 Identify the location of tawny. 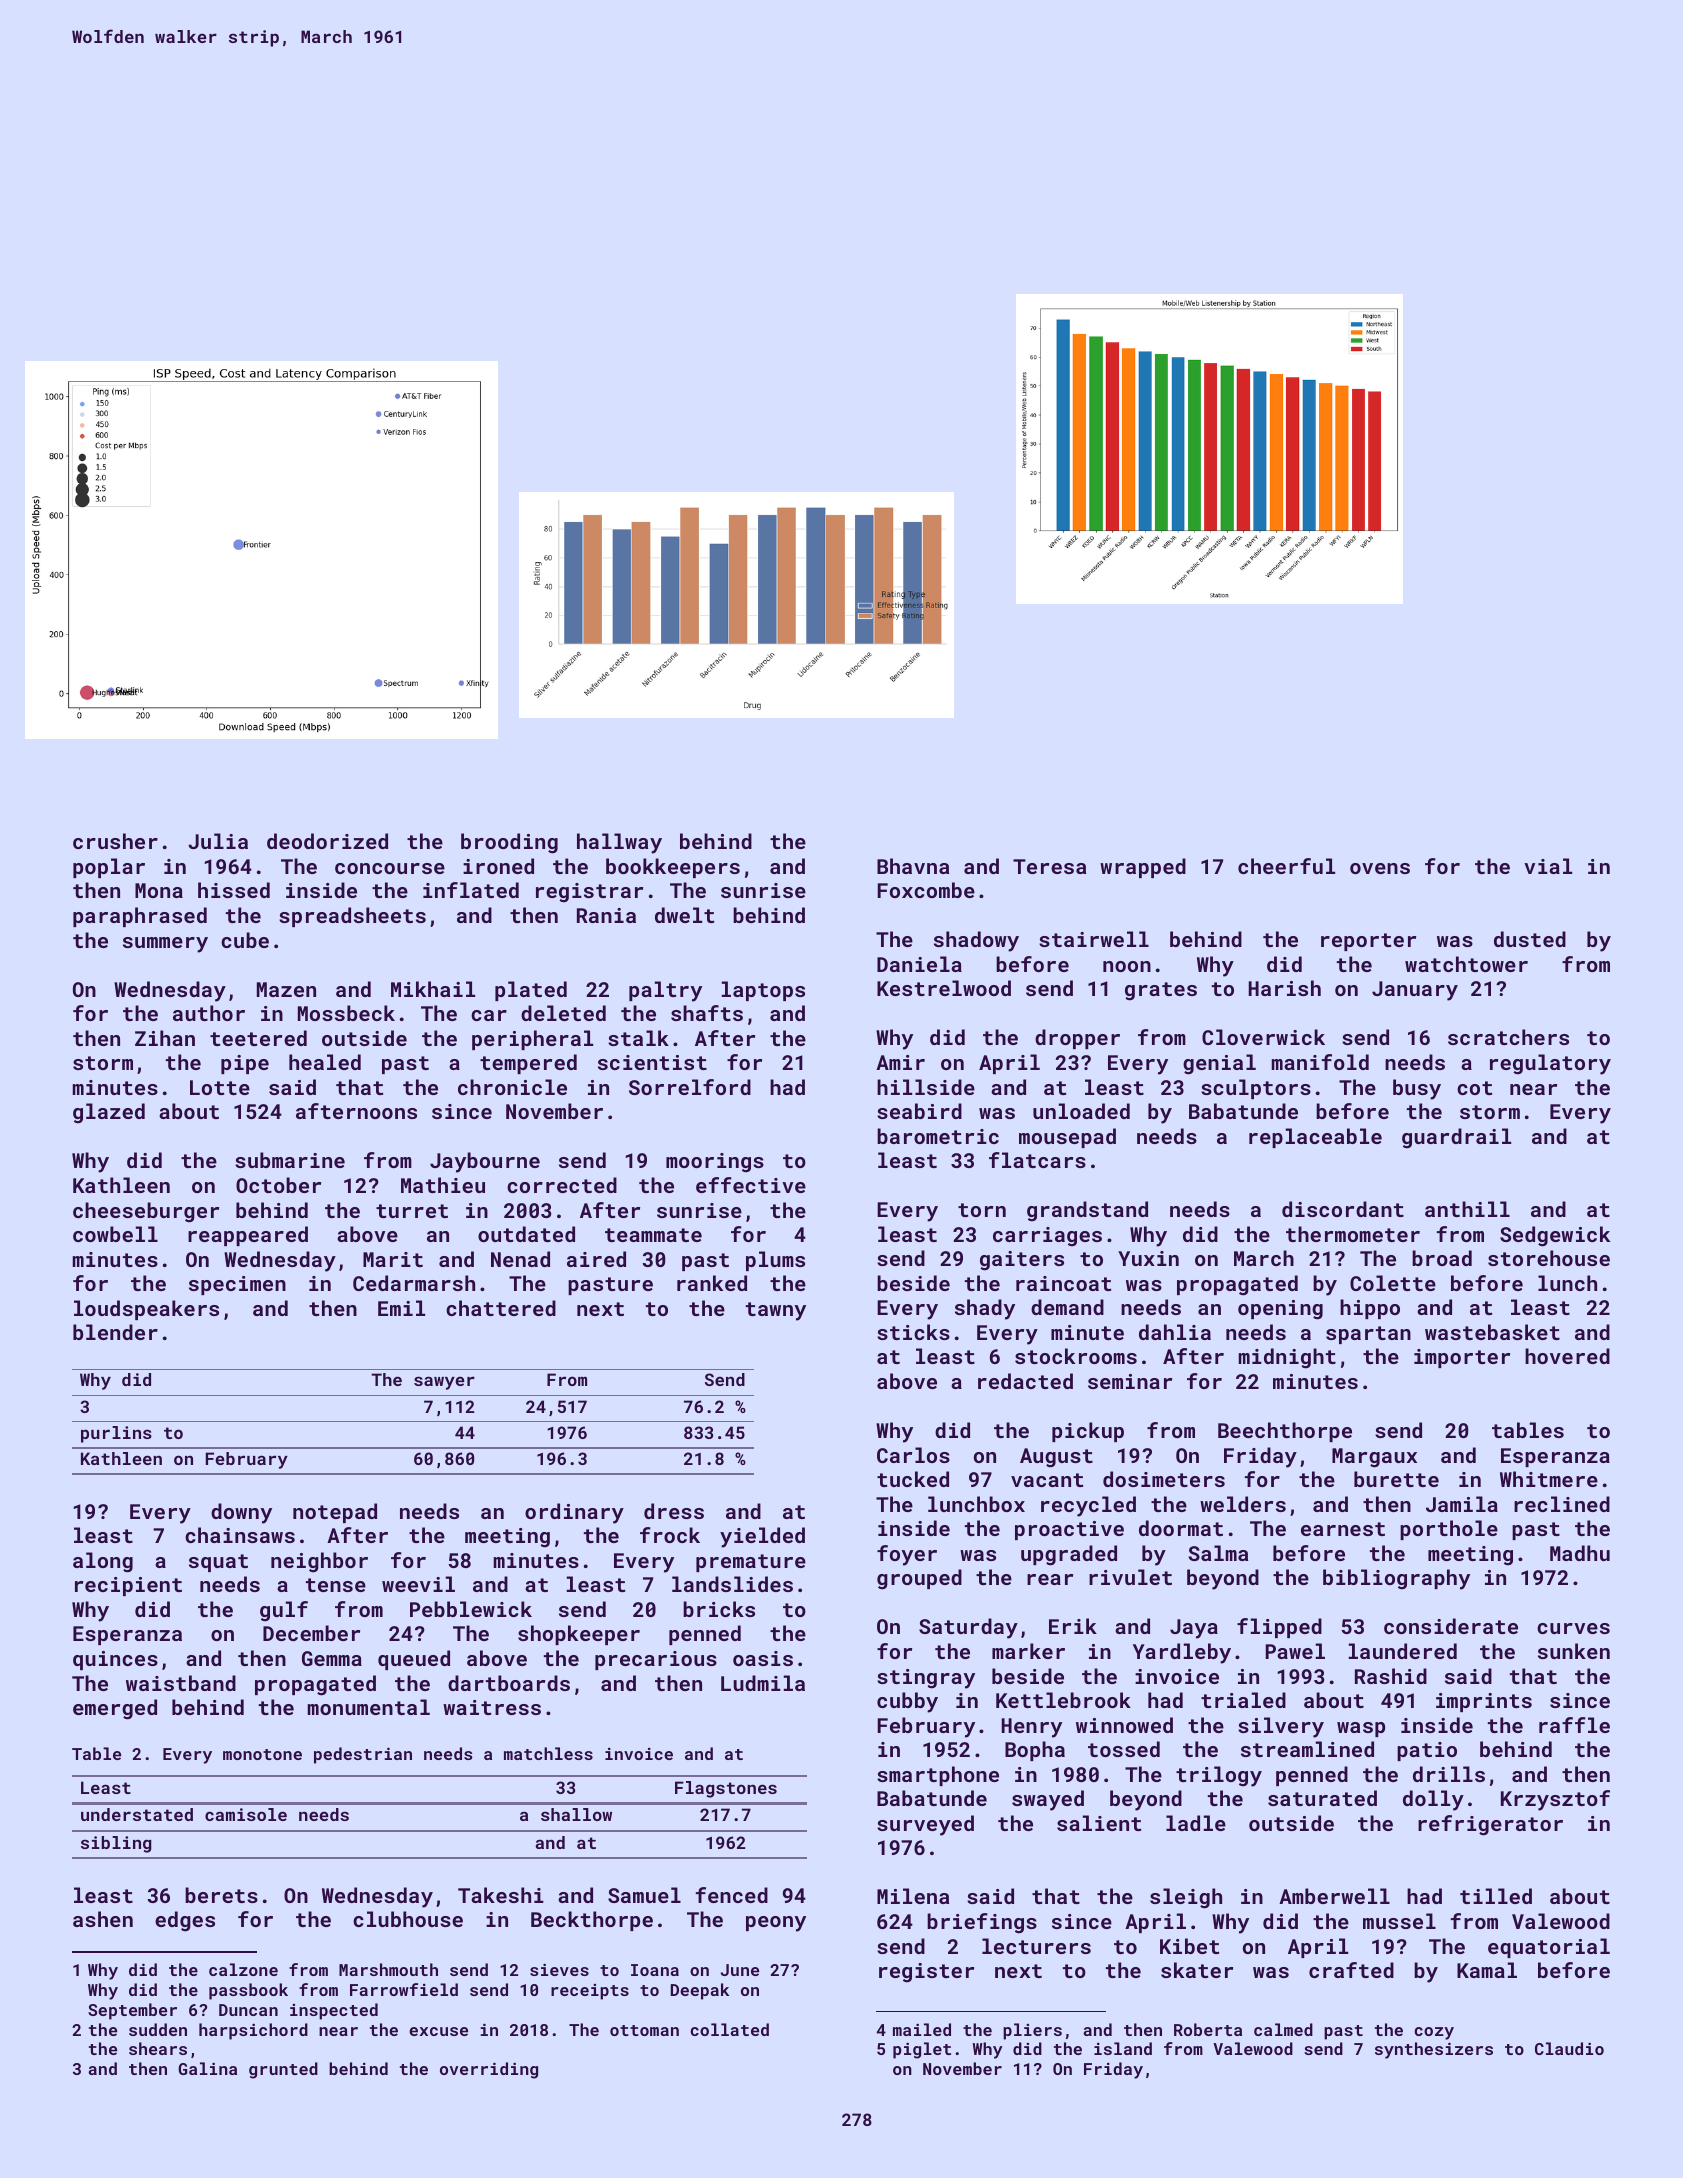
(776, 1311).
